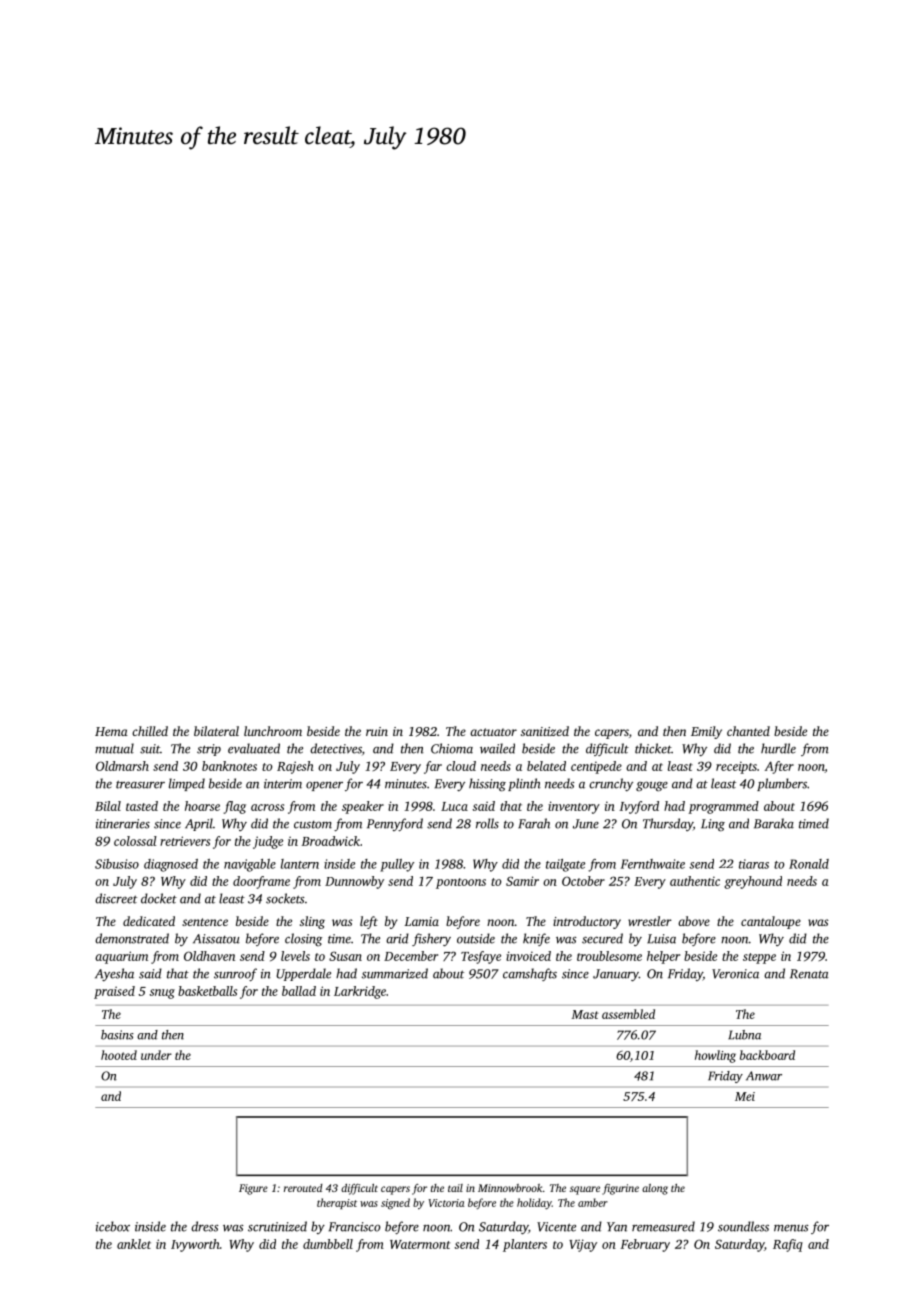 The height and width of the screenshot is (1308, 924). What do you see at coordinates (461, 766) in the screenshot?
I see `cloud` at bounding box center [461, 766].
